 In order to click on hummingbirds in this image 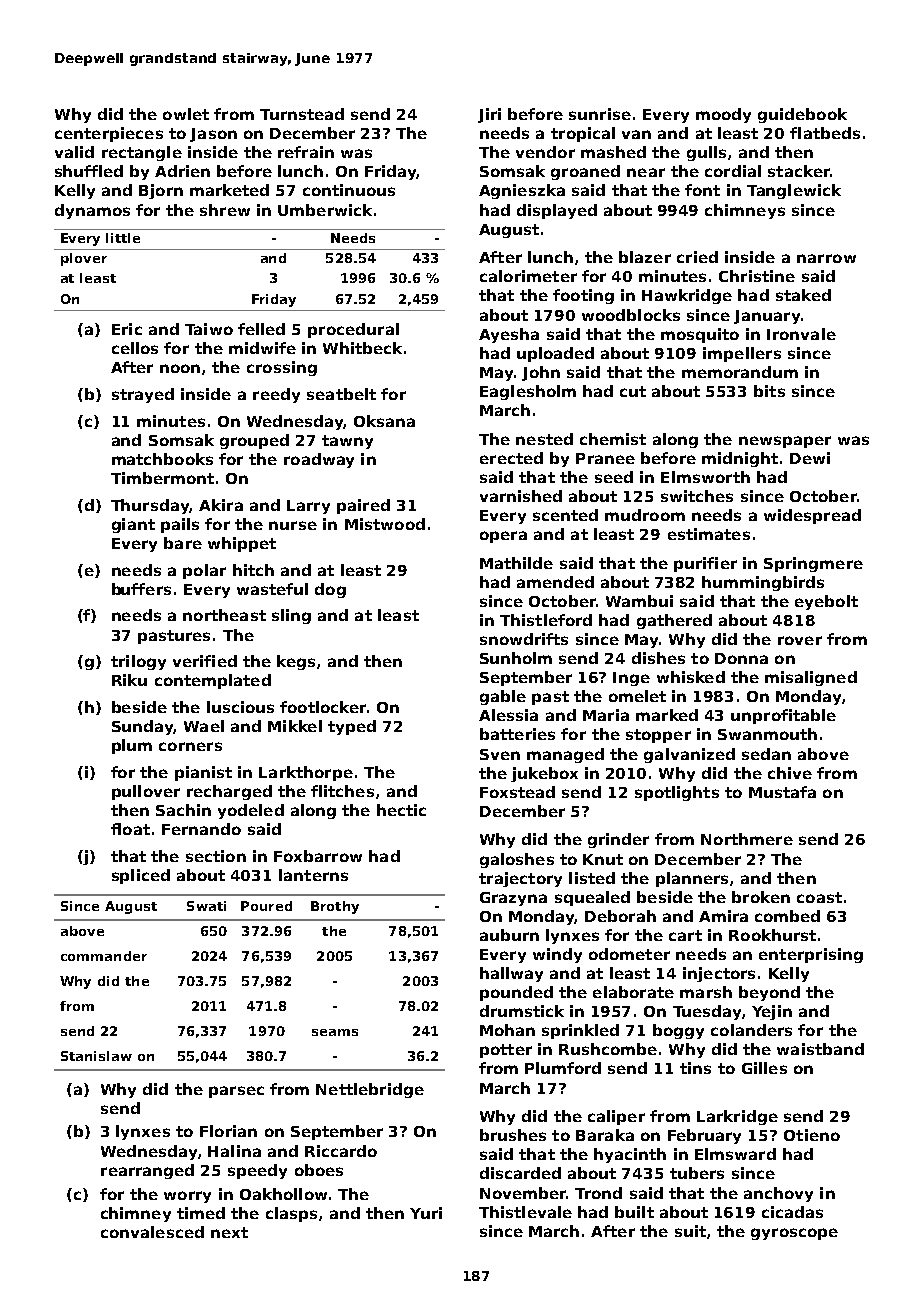, I will do `click(763, 583)`.
